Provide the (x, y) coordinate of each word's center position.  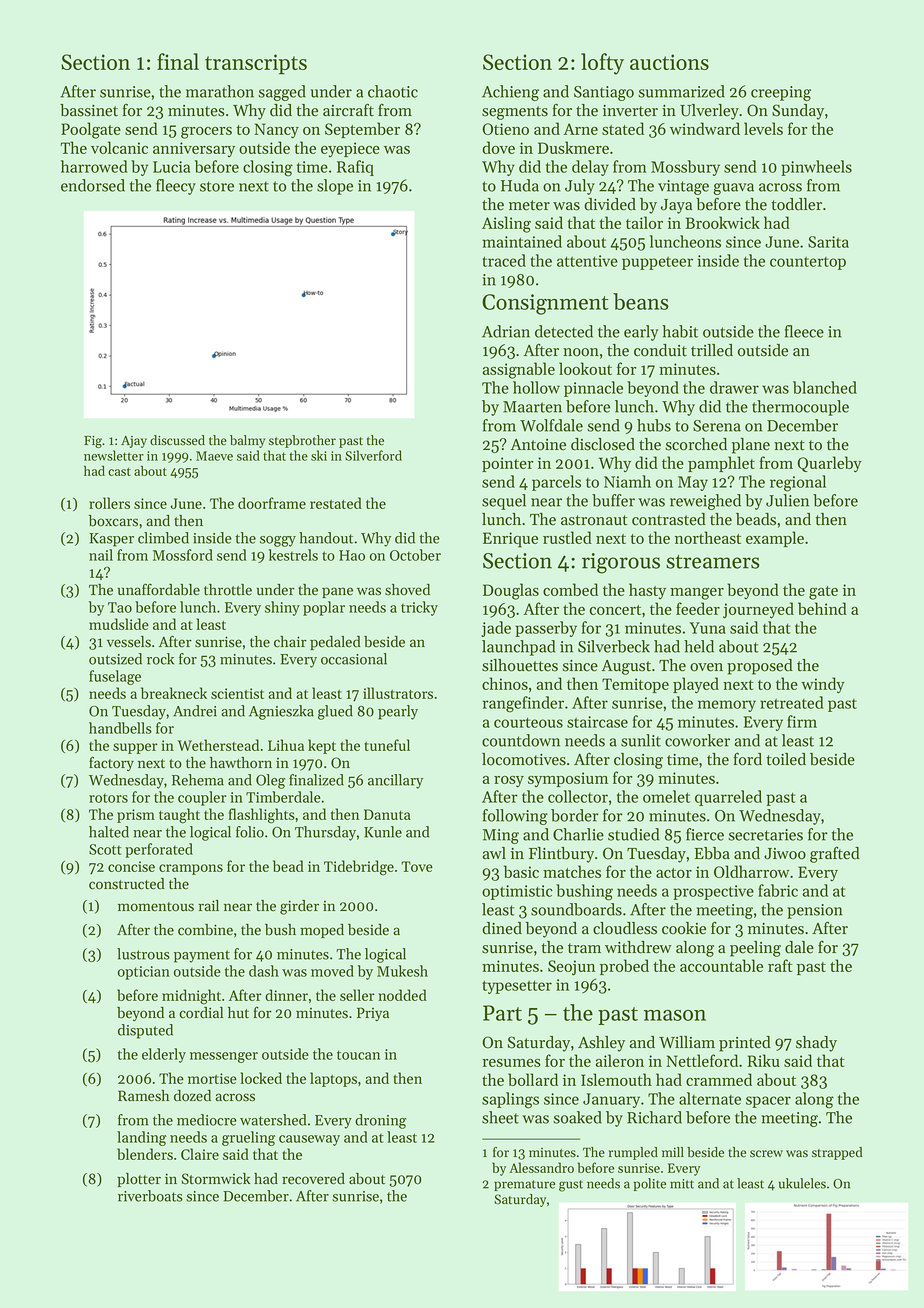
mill (673, 1152)
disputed (145, 1031)
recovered (313, 1179)
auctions (669, 62)
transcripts (256, 64)
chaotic (393, 91)
